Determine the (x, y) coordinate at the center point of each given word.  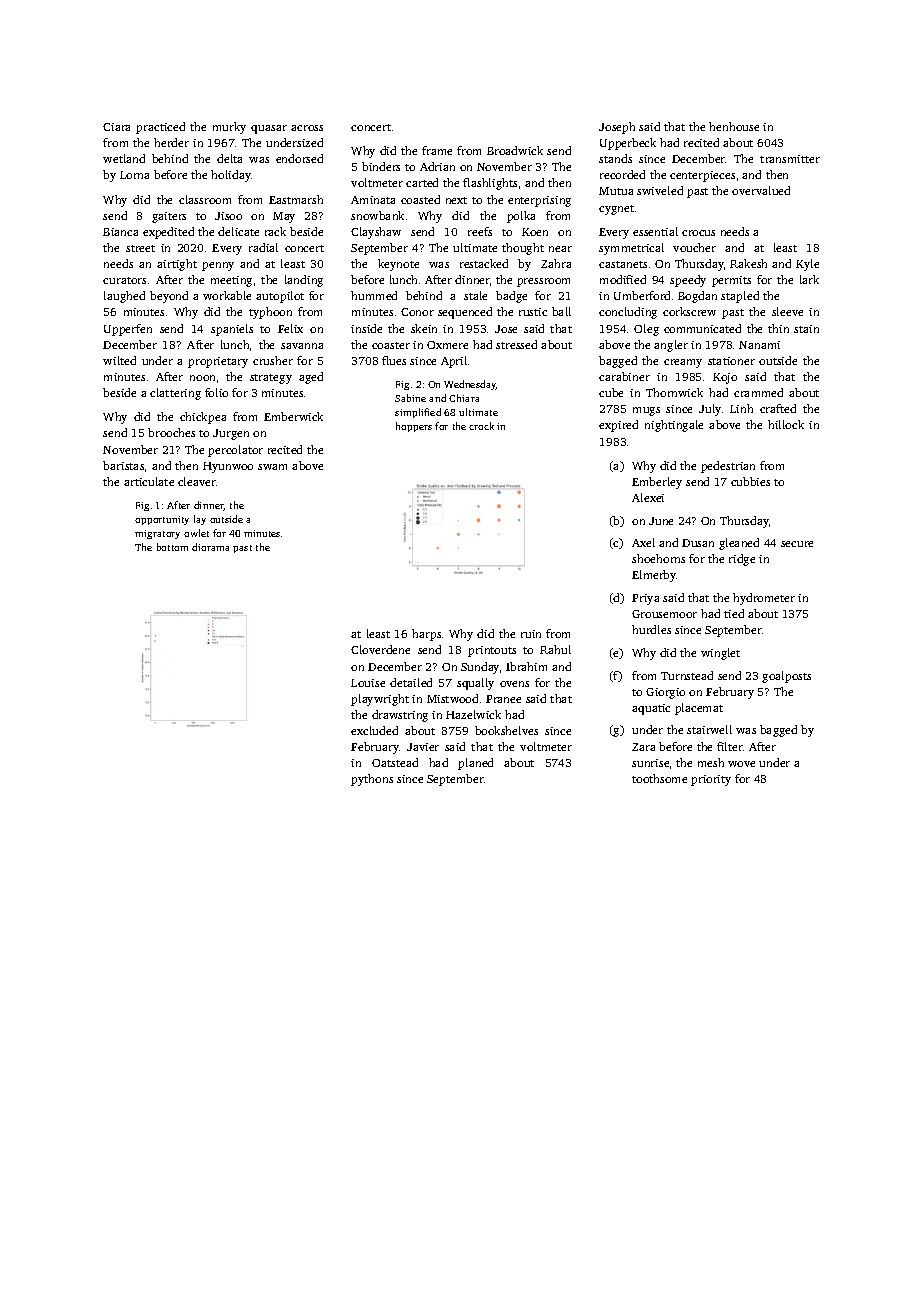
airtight (177, 265)
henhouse (734, 126)
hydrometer (764, 599)
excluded (374, 730)
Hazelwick (473, 714)
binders (381, 166)
